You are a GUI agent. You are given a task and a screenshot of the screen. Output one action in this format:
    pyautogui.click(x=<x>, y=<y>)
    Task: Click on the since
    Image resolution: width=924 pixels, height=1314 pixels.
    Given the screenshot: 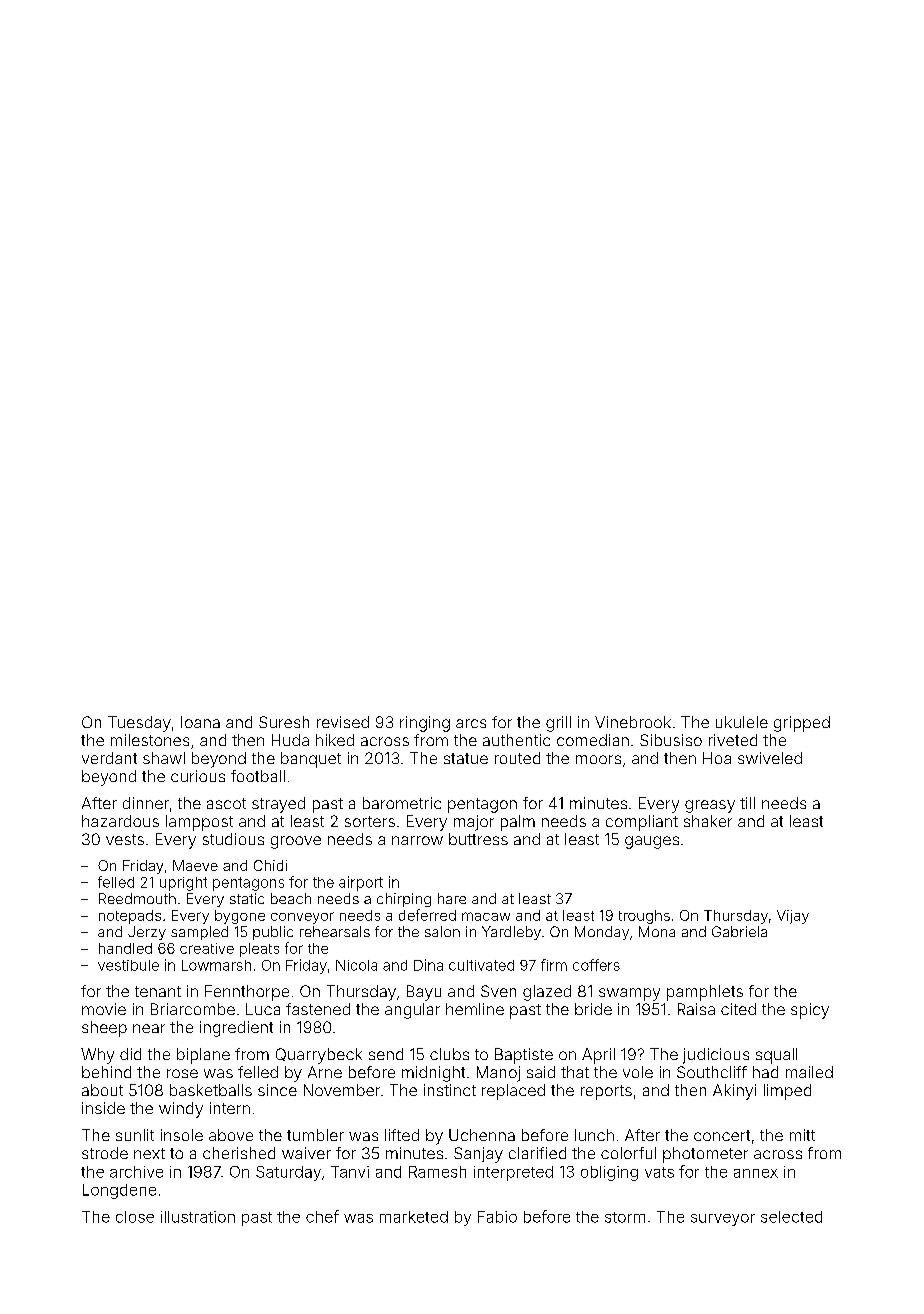 What is the action you would take?
    pyautogui.click(x=277, y=1090)
